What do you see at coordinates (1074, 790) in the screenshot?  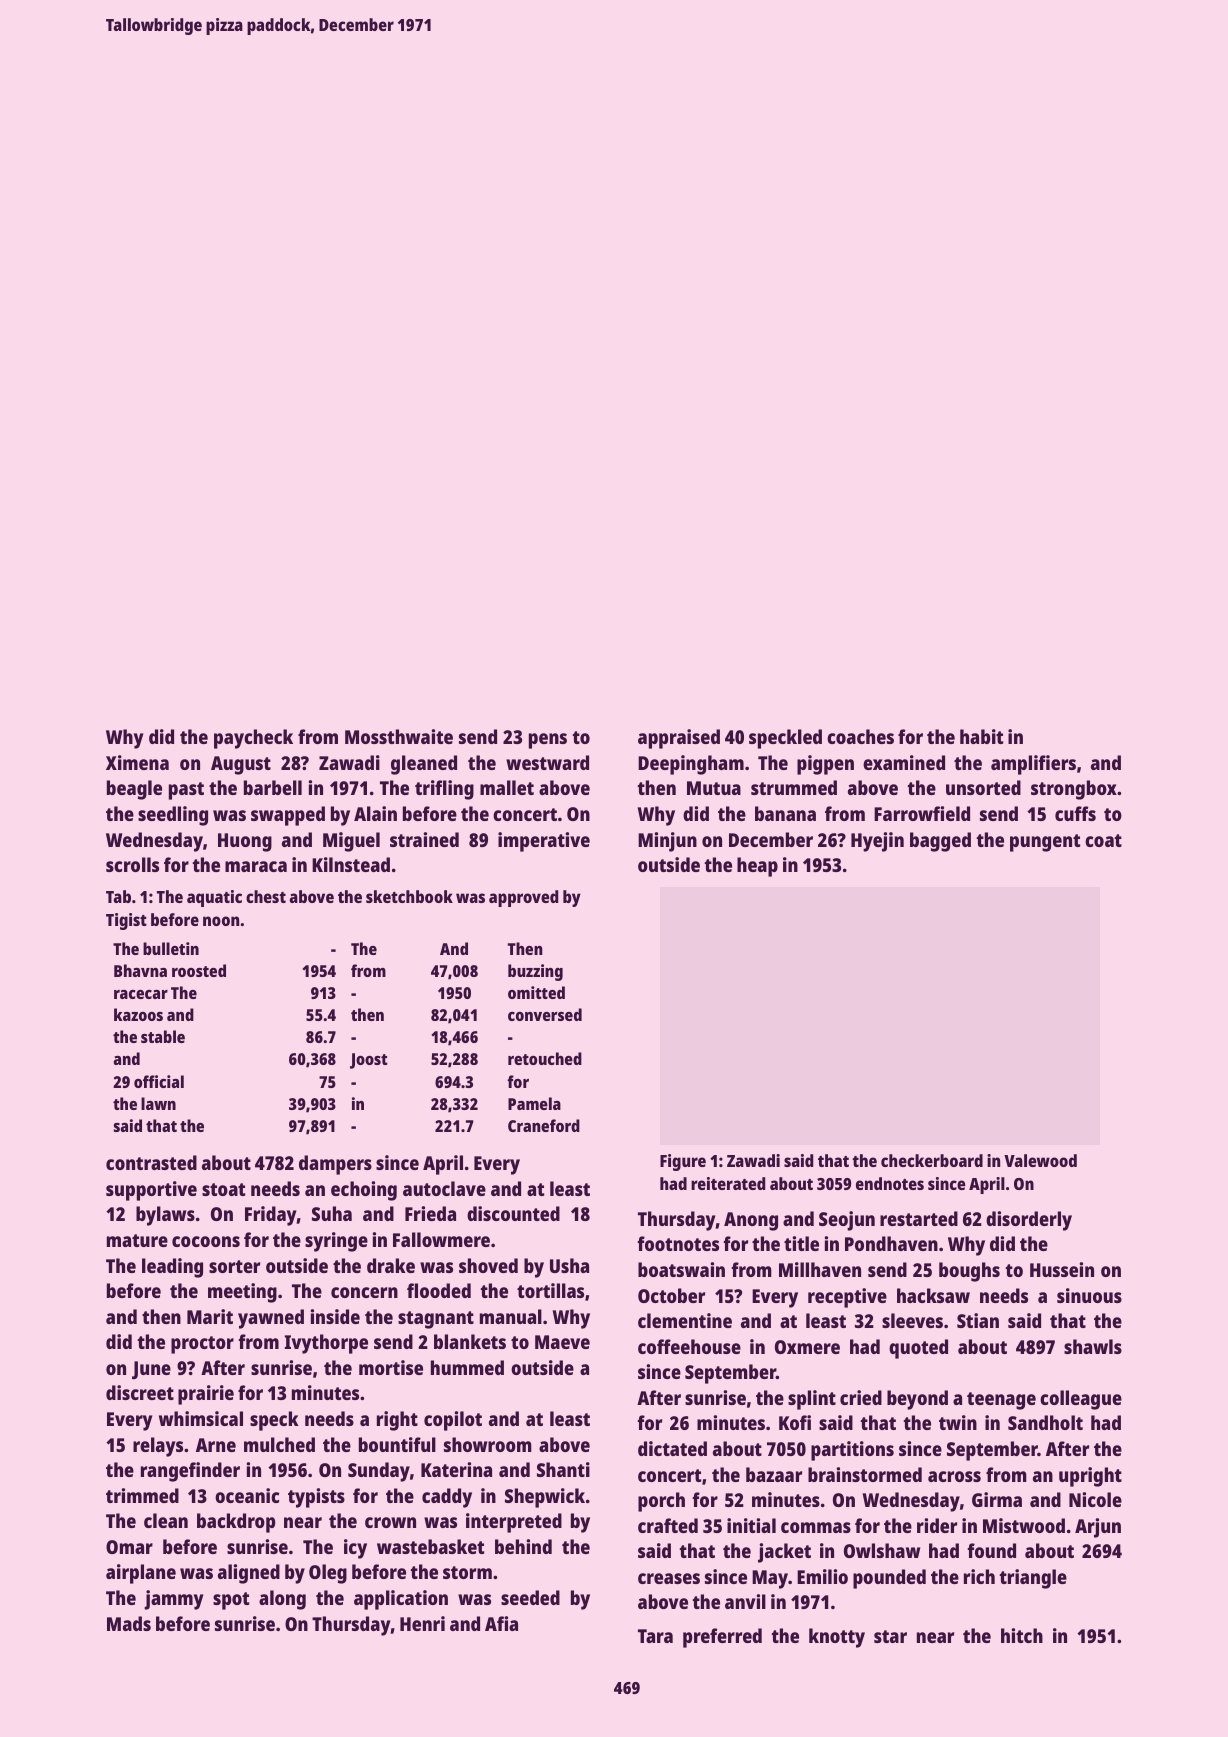 I see `strongbox` at bounding box center [1074, 790].
